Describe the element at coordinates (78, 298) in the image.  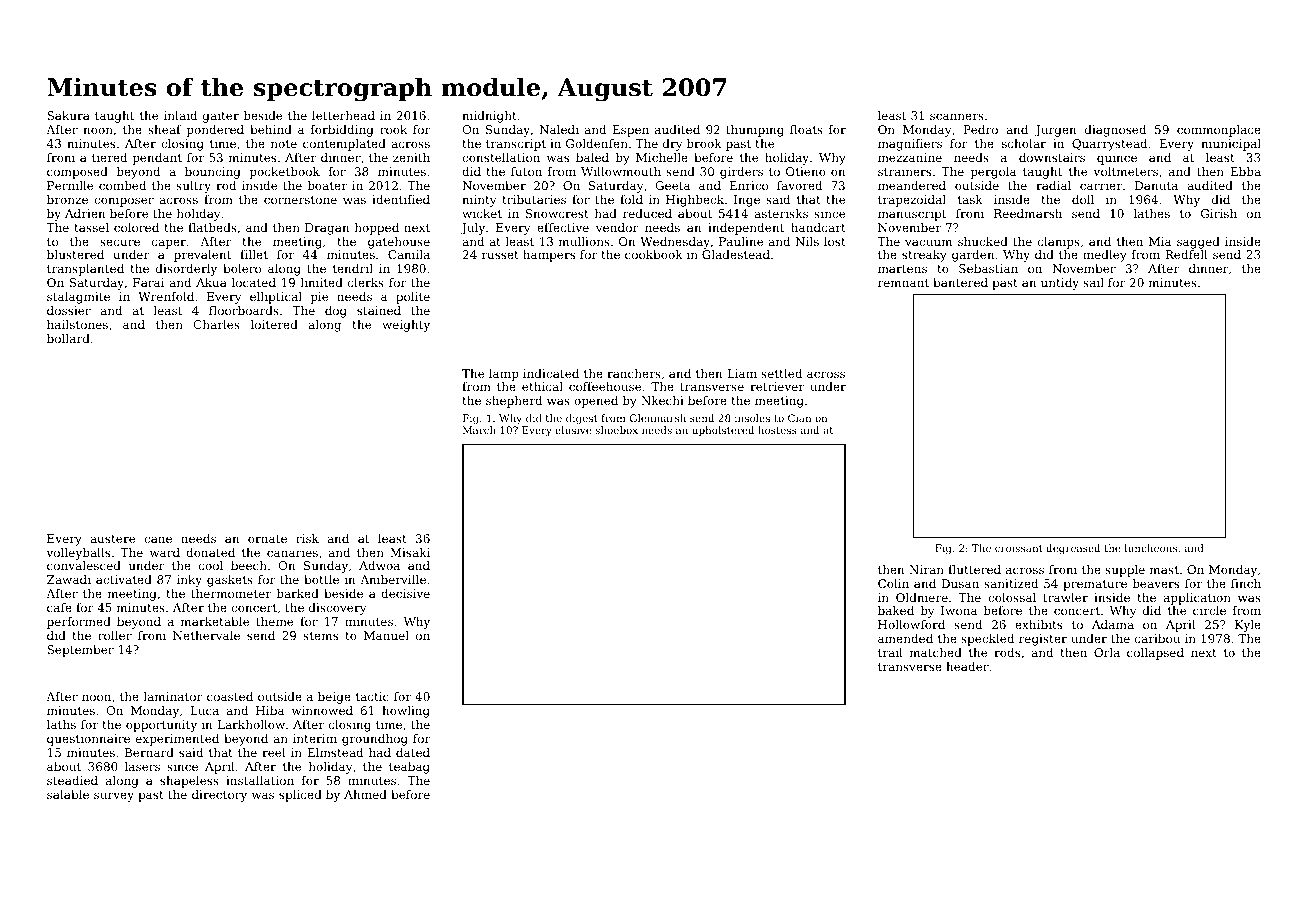
I see `stalagmite` at that location.
